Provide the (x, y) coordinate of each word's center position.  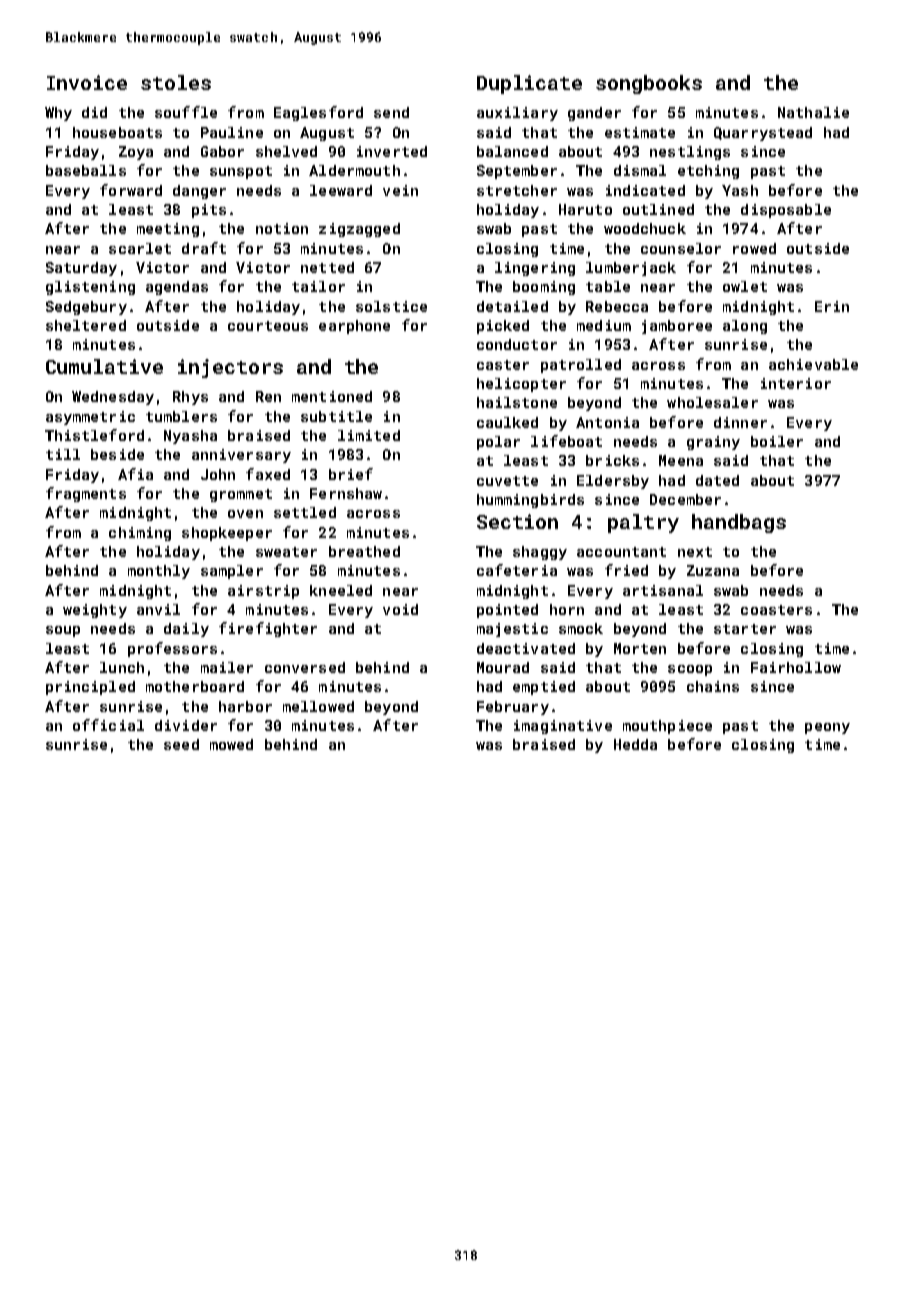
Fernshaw (346, 493)
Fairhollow (796, 667)
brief (351, 474)
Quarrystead (763, 134)
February (513, 708)
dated (717, 480)
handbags (739, 523)
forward (131, 190)
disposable (786, 211)
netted (327, 267)
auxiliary (517, 114)
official (108, 725)
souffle (186, 112)
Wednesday (113, 398)
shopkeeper (227, 534)
